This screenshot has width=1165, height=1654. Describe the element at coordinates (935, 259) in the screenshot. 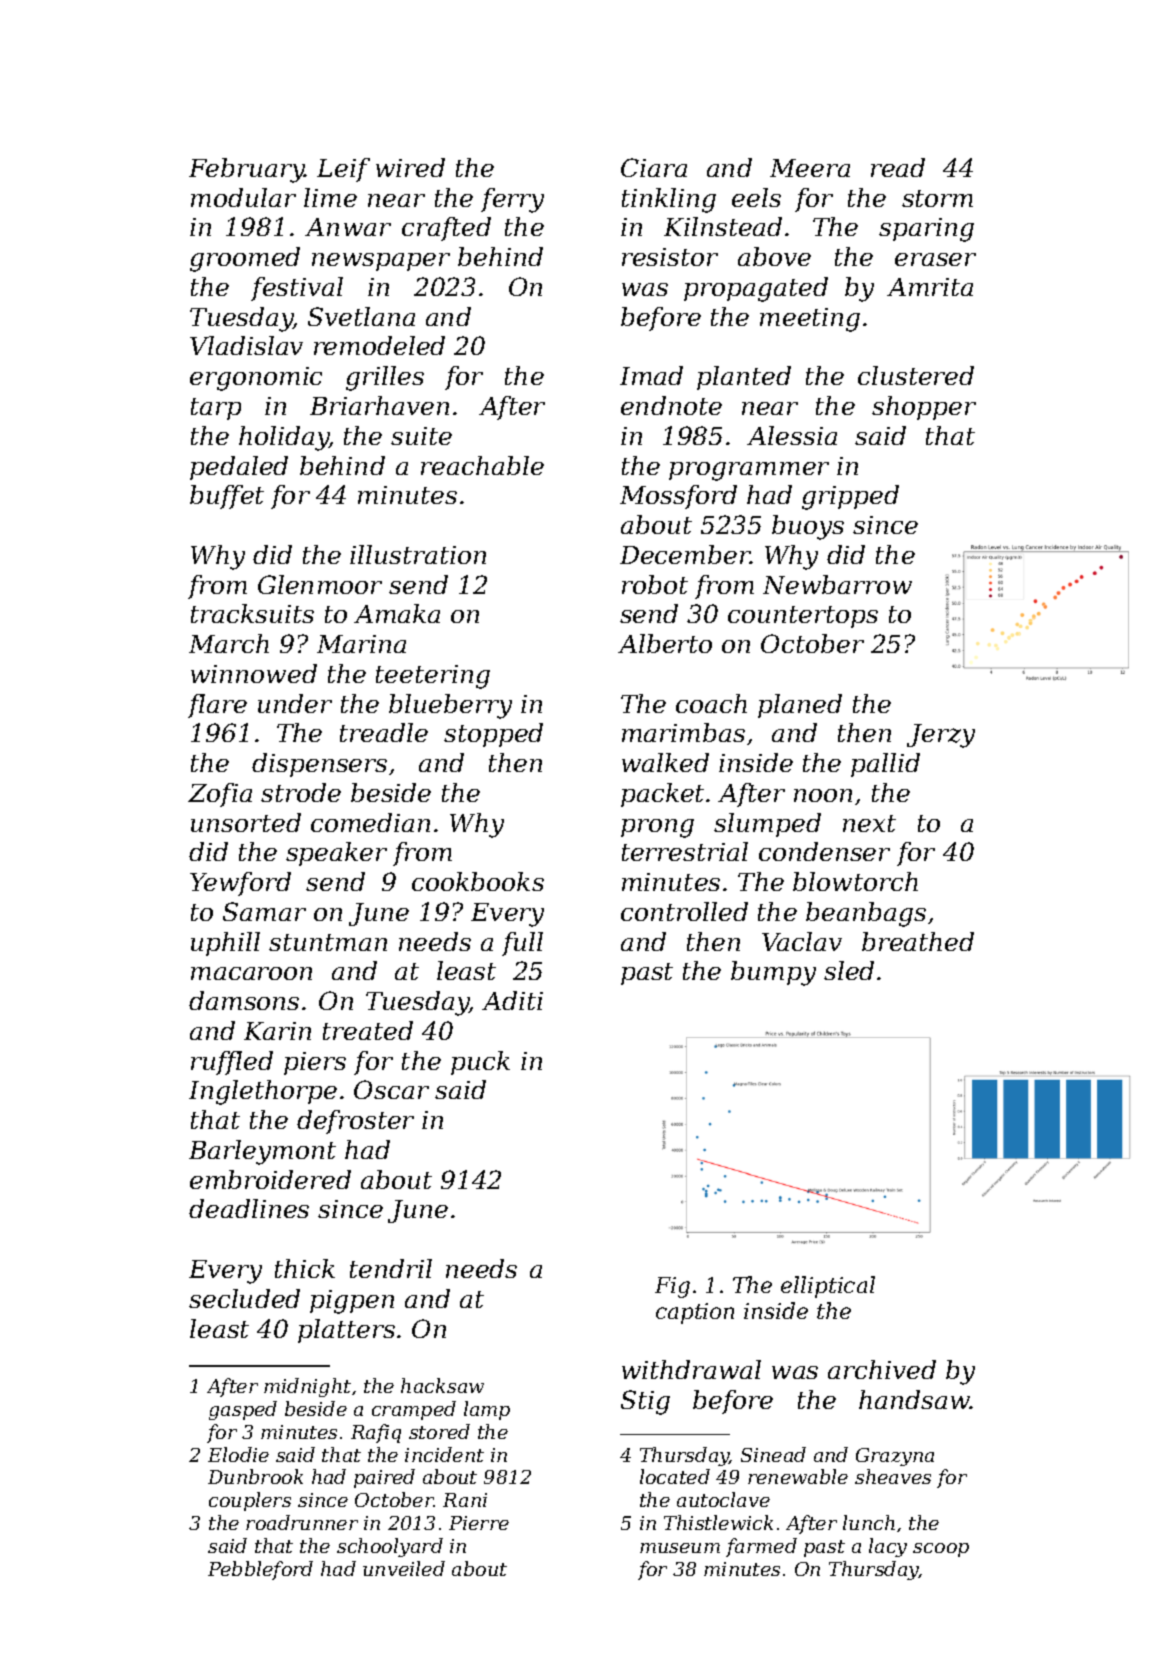

I see `eraser` at that location.
